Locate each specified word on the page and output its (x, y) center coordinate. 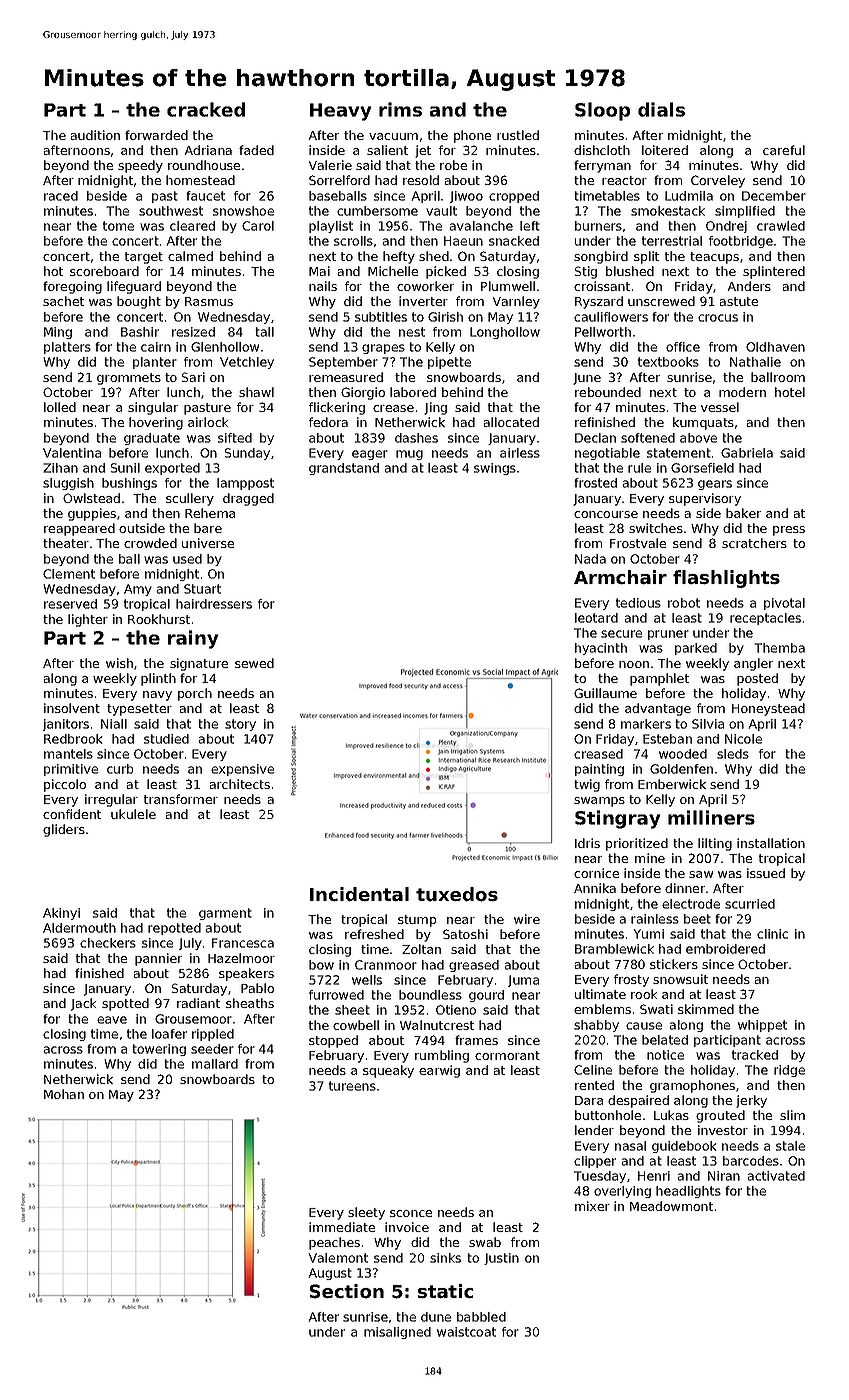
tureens (352, 1086)
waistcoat (466, 1332)
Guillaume (605, 693)
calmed (190, 256)
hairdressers (214, 604)
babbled (481, 1317)
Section (347, 1291)
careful (784, 150)
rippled (213, 1035)
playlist (331, 227)
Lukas (671, 1115)
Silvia (708, 724)
